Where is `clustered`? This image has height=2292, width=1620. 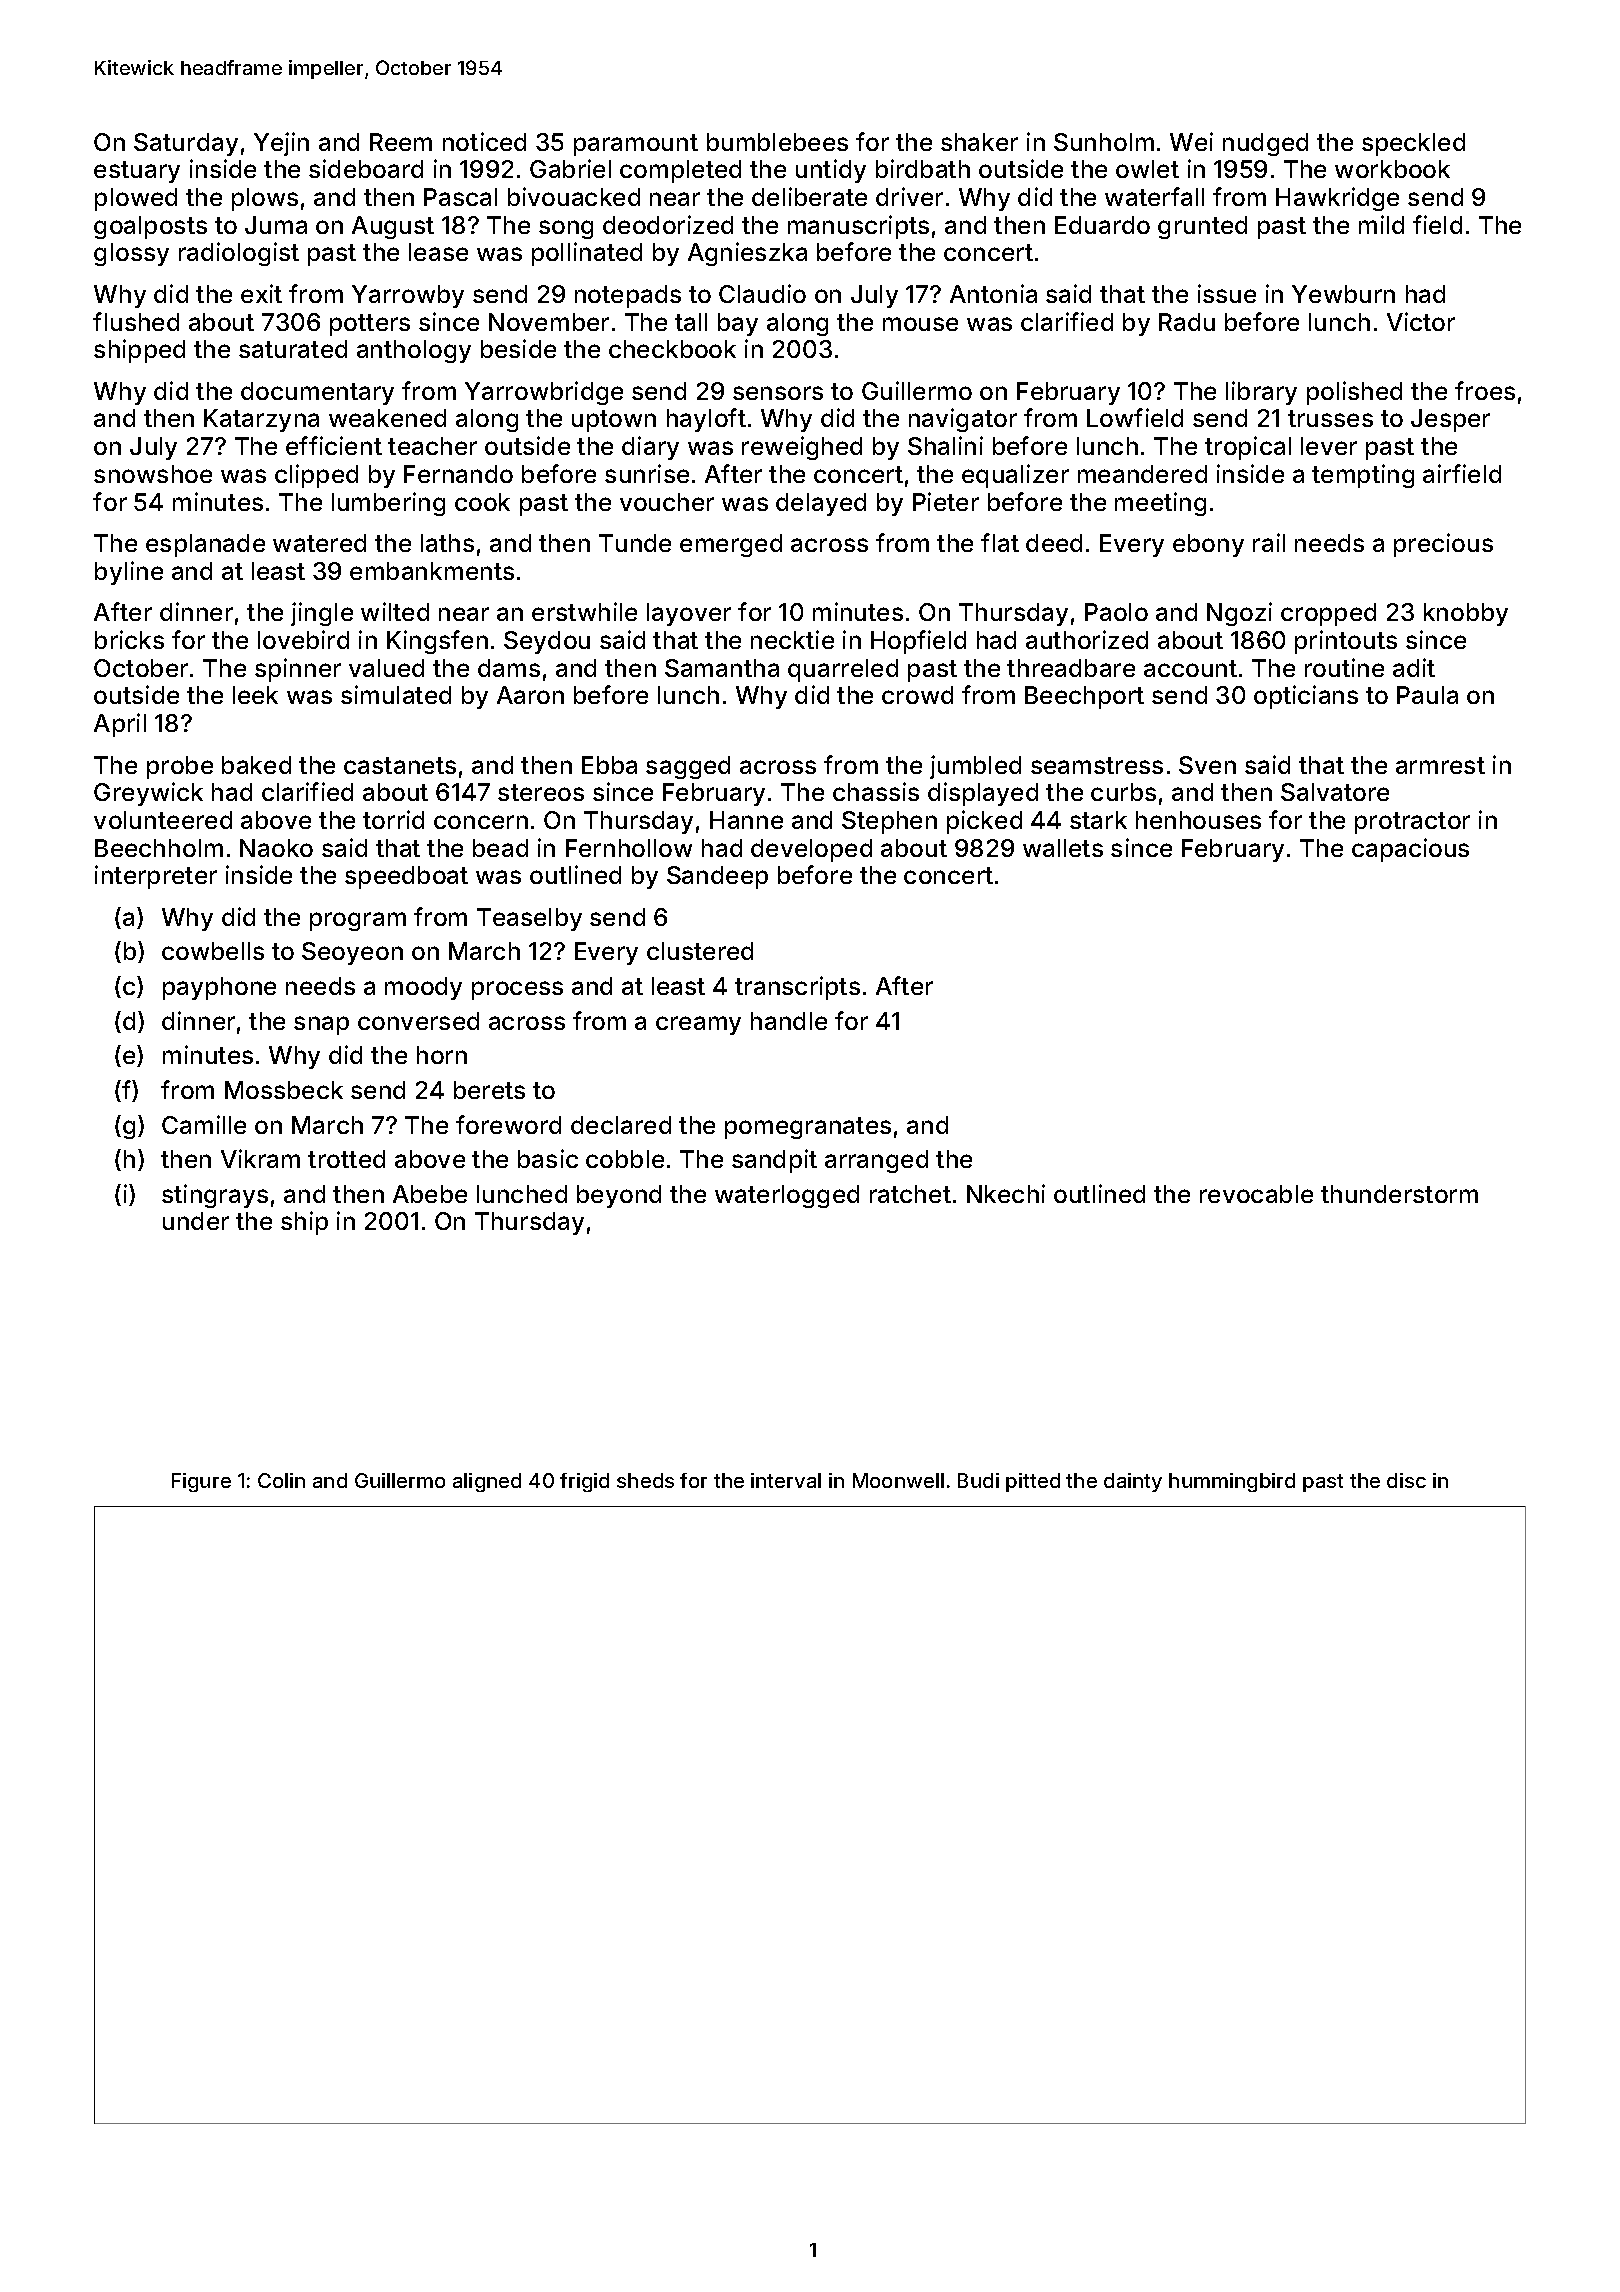 clustered is located at coordinates (700, 951).
